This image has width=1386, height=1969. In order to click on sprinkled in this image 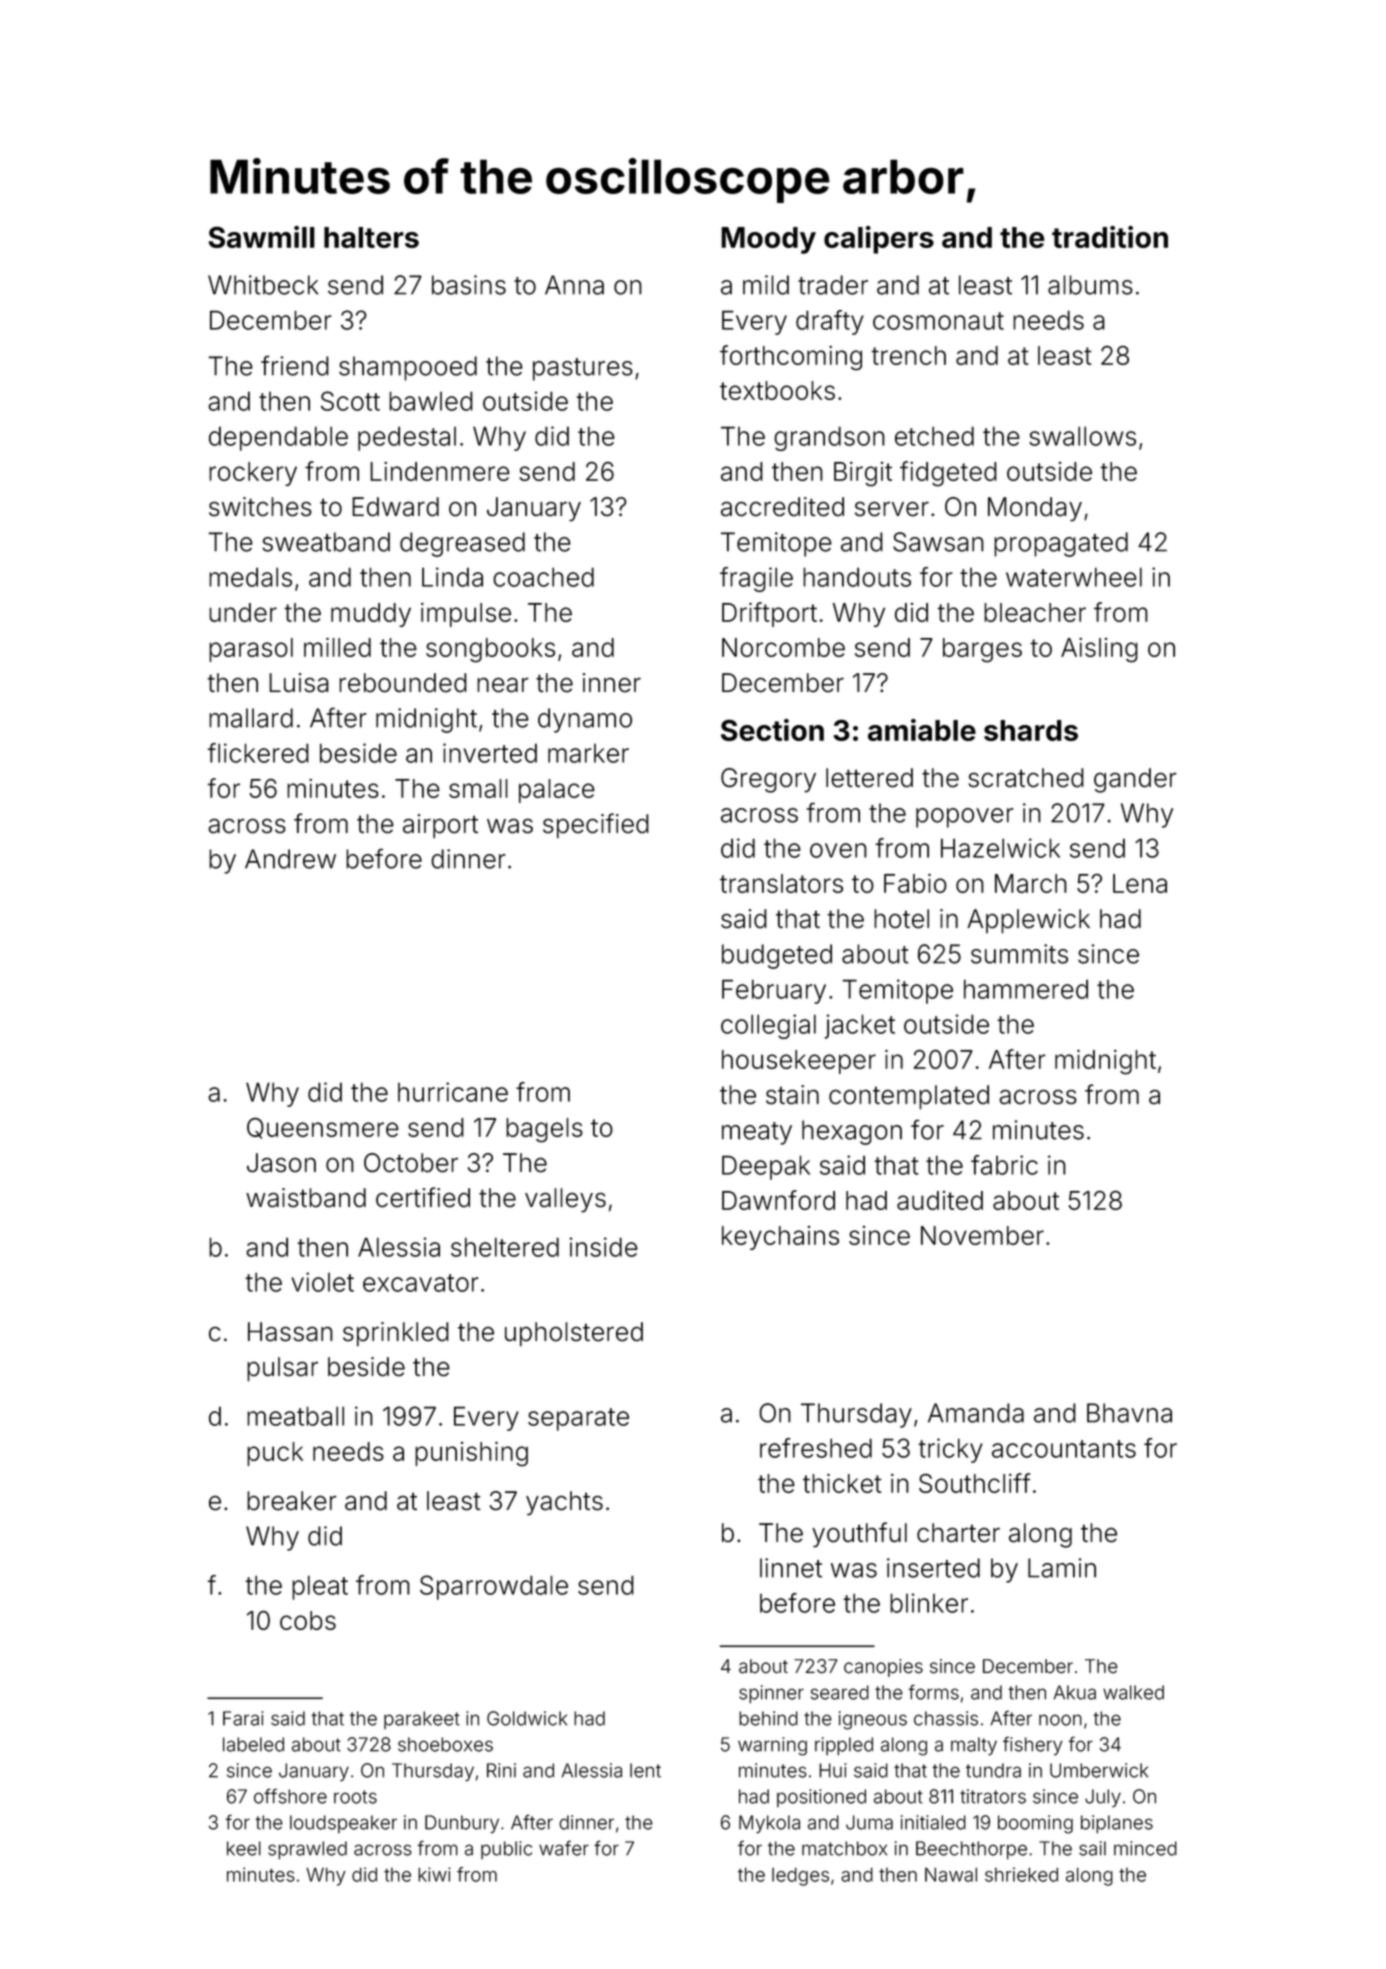, I will do `click(396, 1334)`.
